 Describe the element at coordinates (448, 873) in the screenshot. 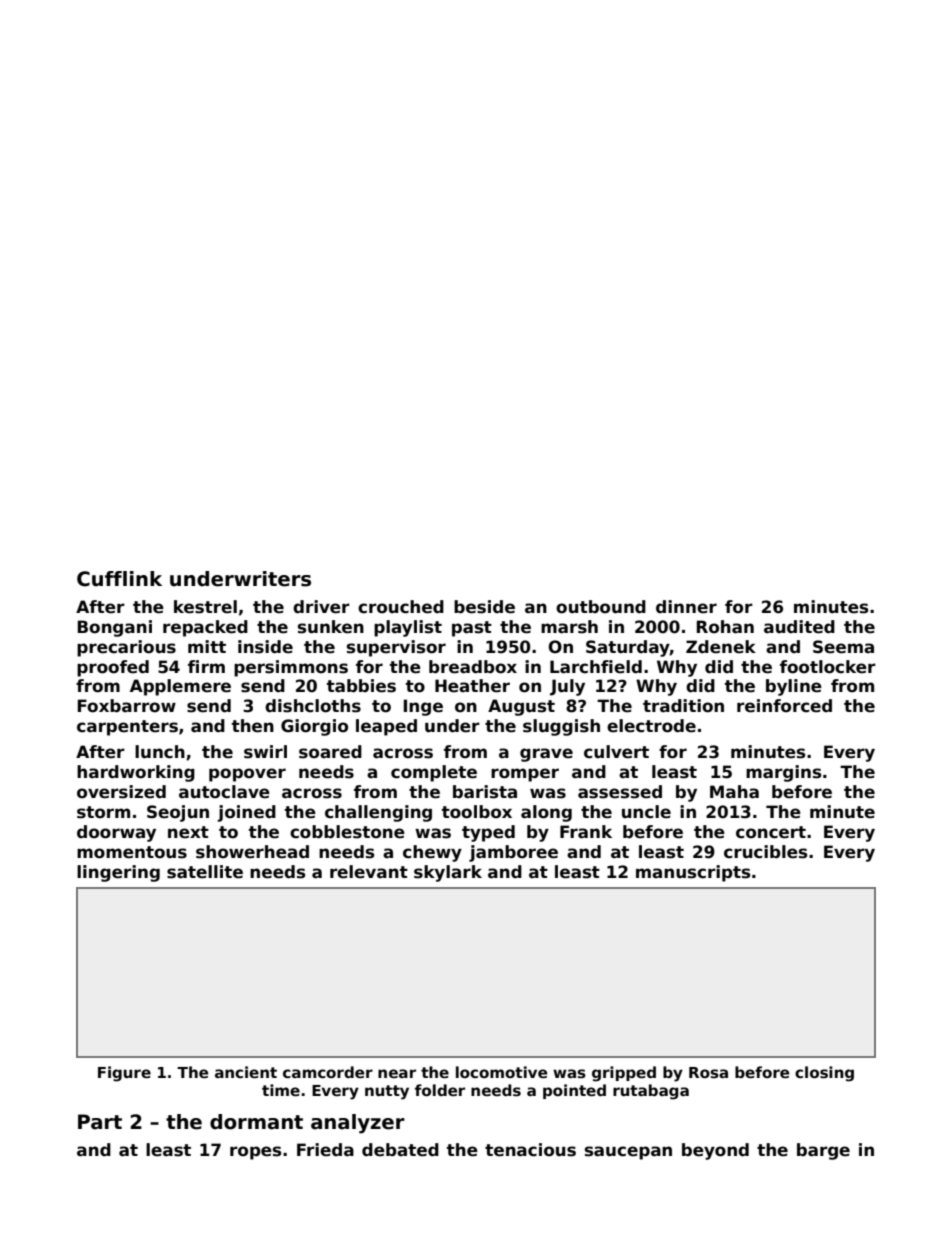

I see `skylark` at that location.
